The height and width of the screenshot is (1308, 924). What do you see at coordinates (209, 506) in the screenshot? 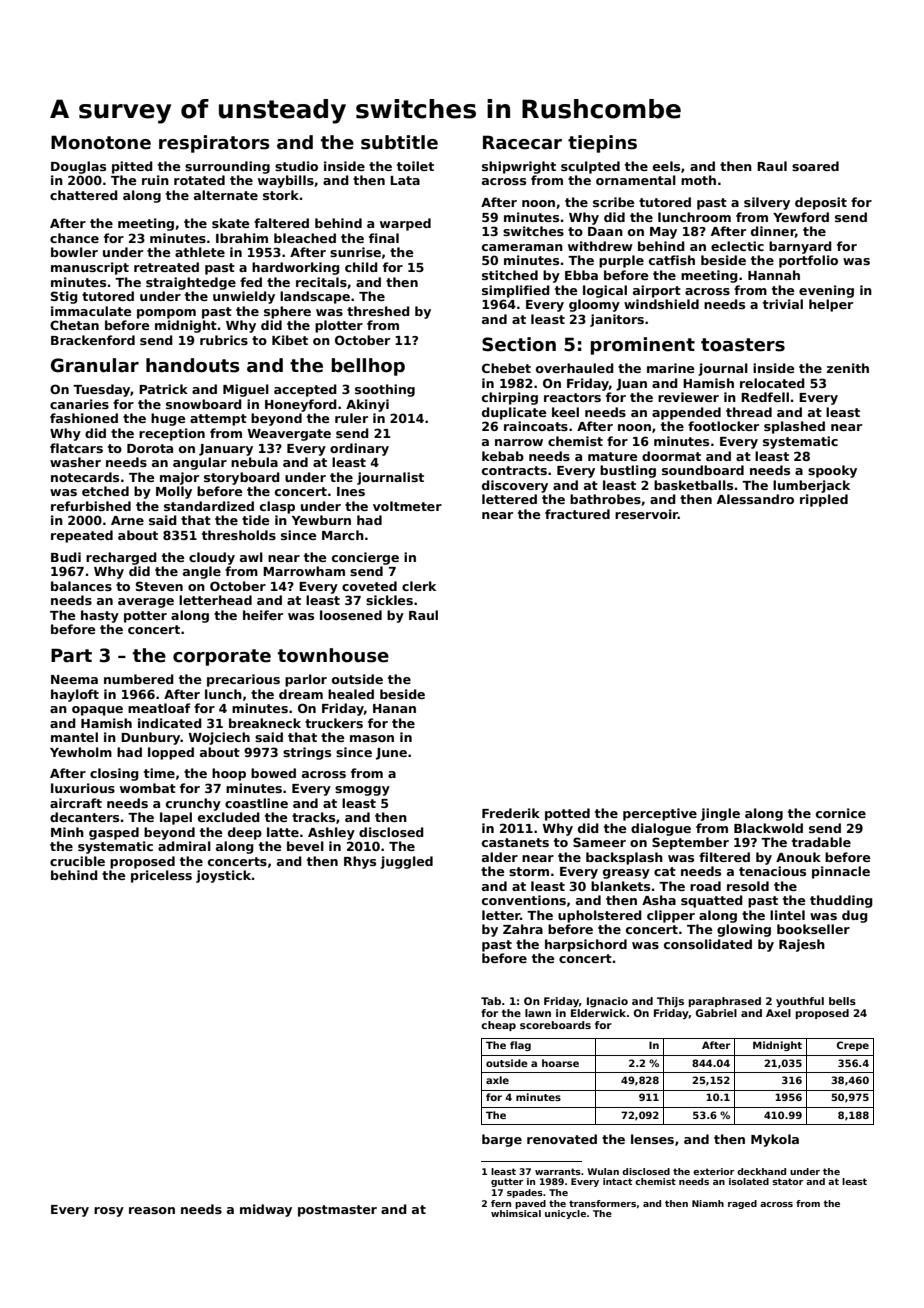
I see `standardized` at bounding box center [209, 506].
